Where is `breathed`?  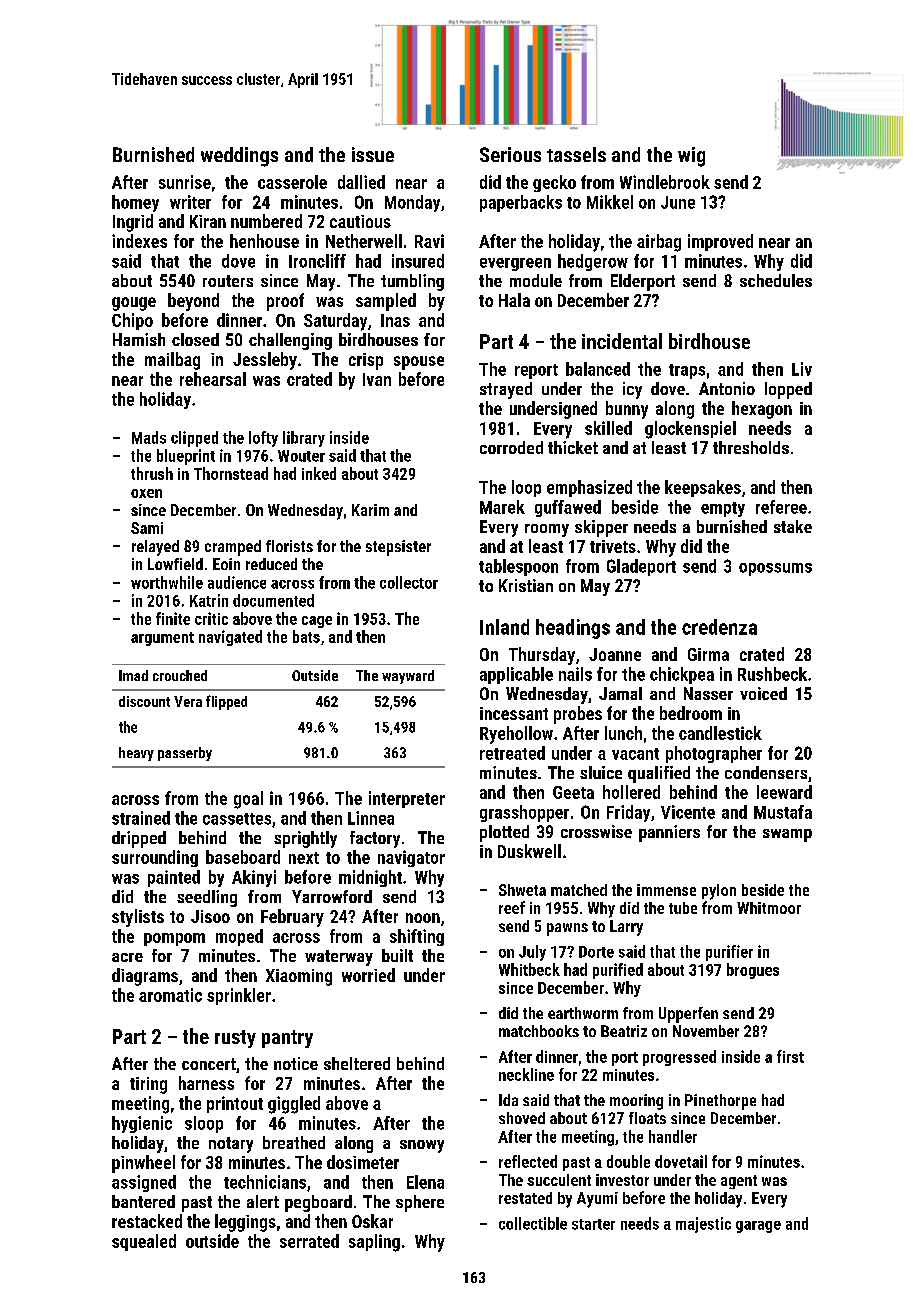 breathed is located at coordinates (294, 1142).
